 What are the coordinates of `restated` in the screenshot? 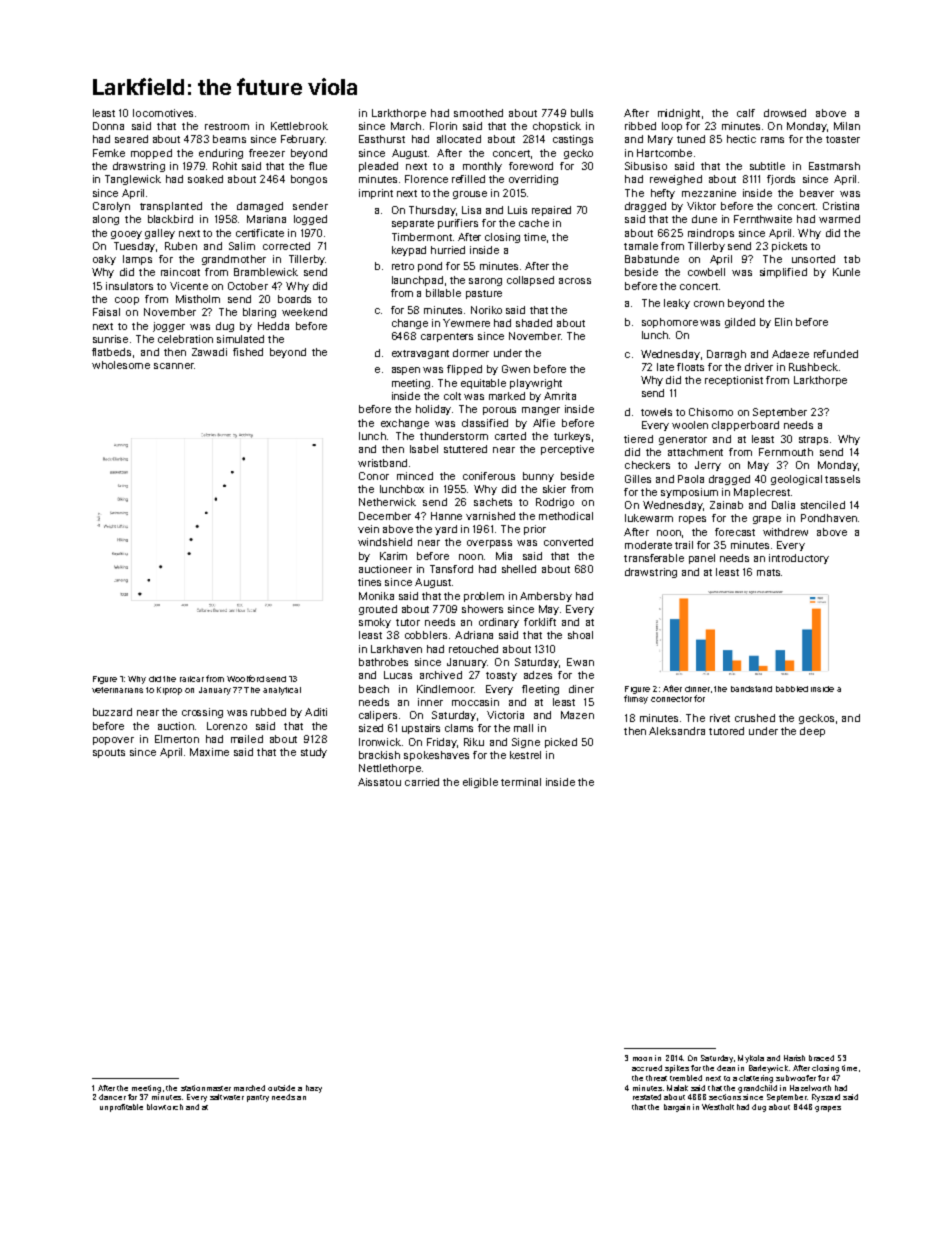 It's located at (647, 1097).
